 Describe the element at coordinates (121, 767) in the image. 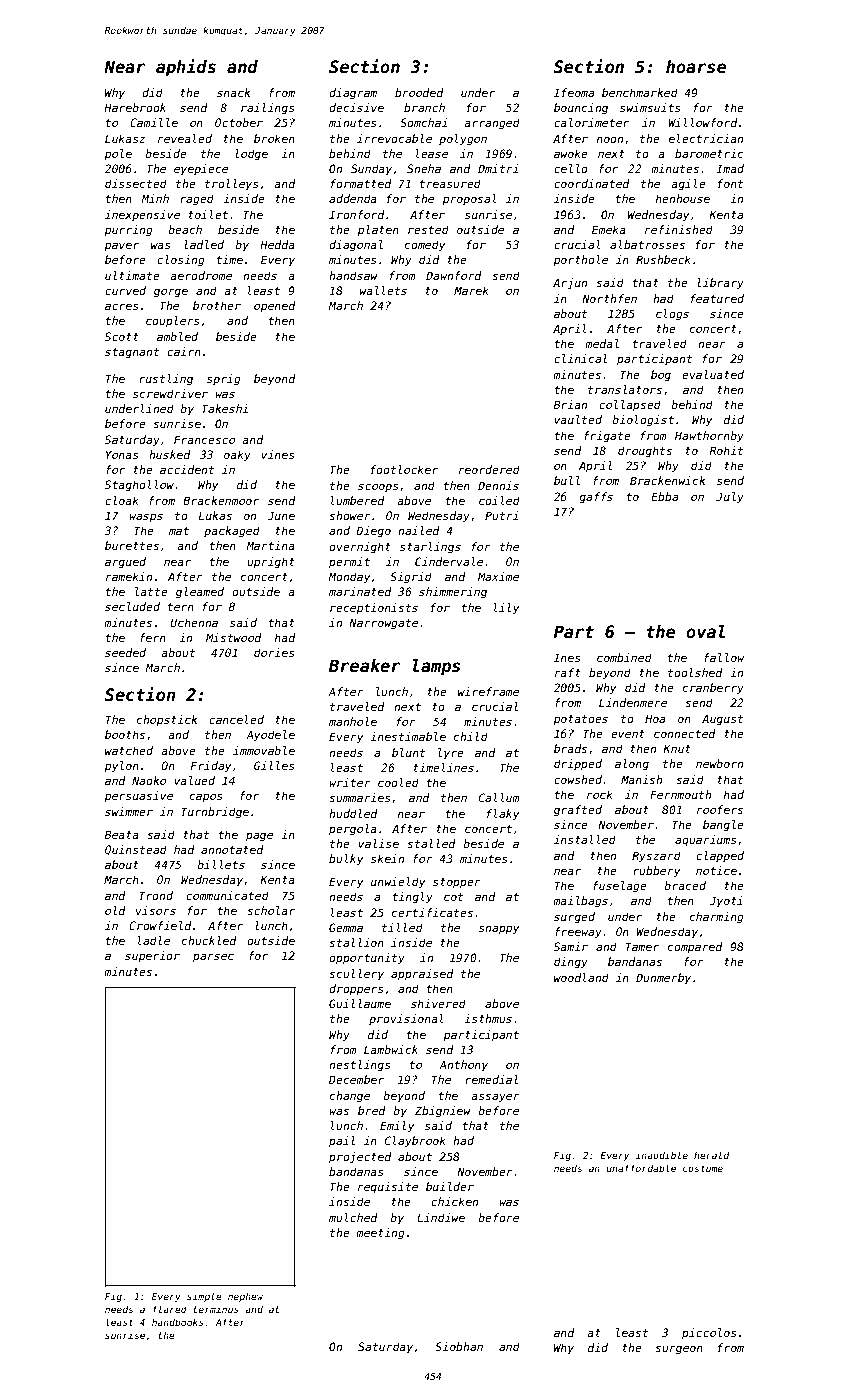

I see `pylon` at that location.
